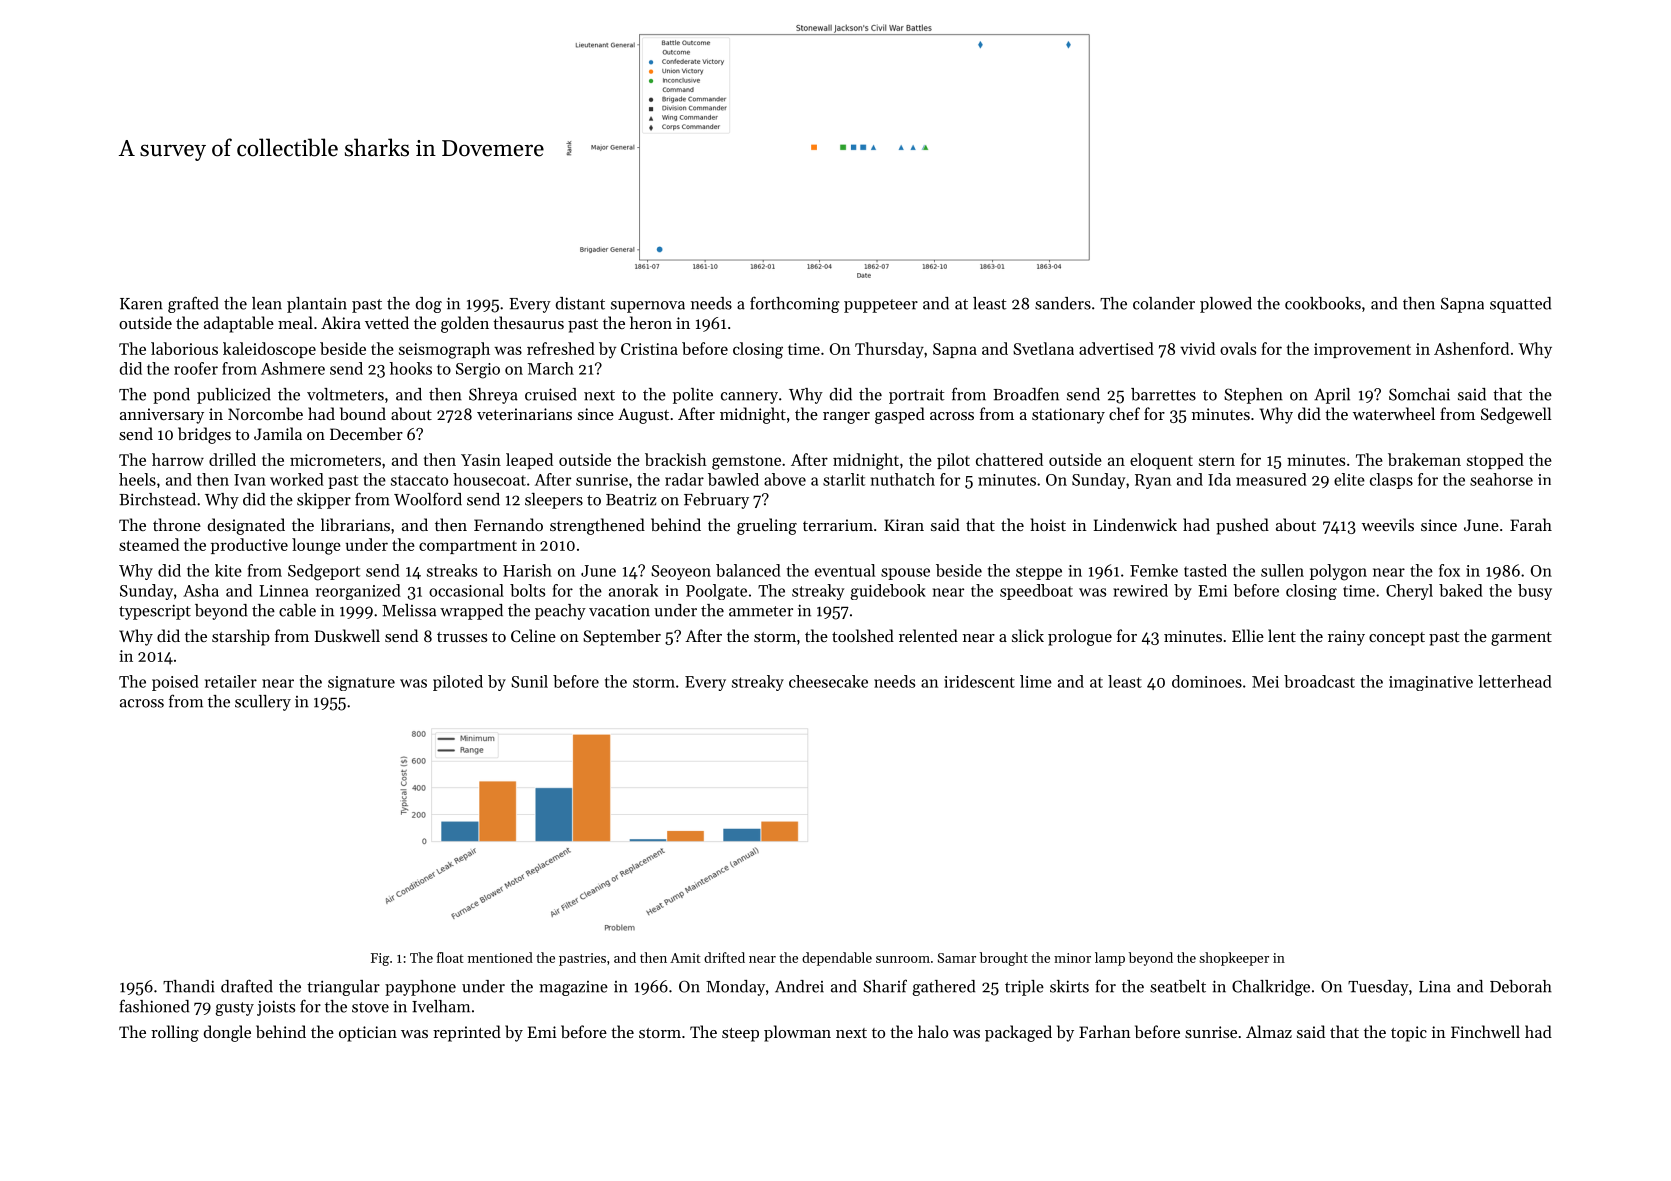  What do you see at coordinates (905, 574) in the screenshot?
I see `spouse` at bounding box center [905, 574].
